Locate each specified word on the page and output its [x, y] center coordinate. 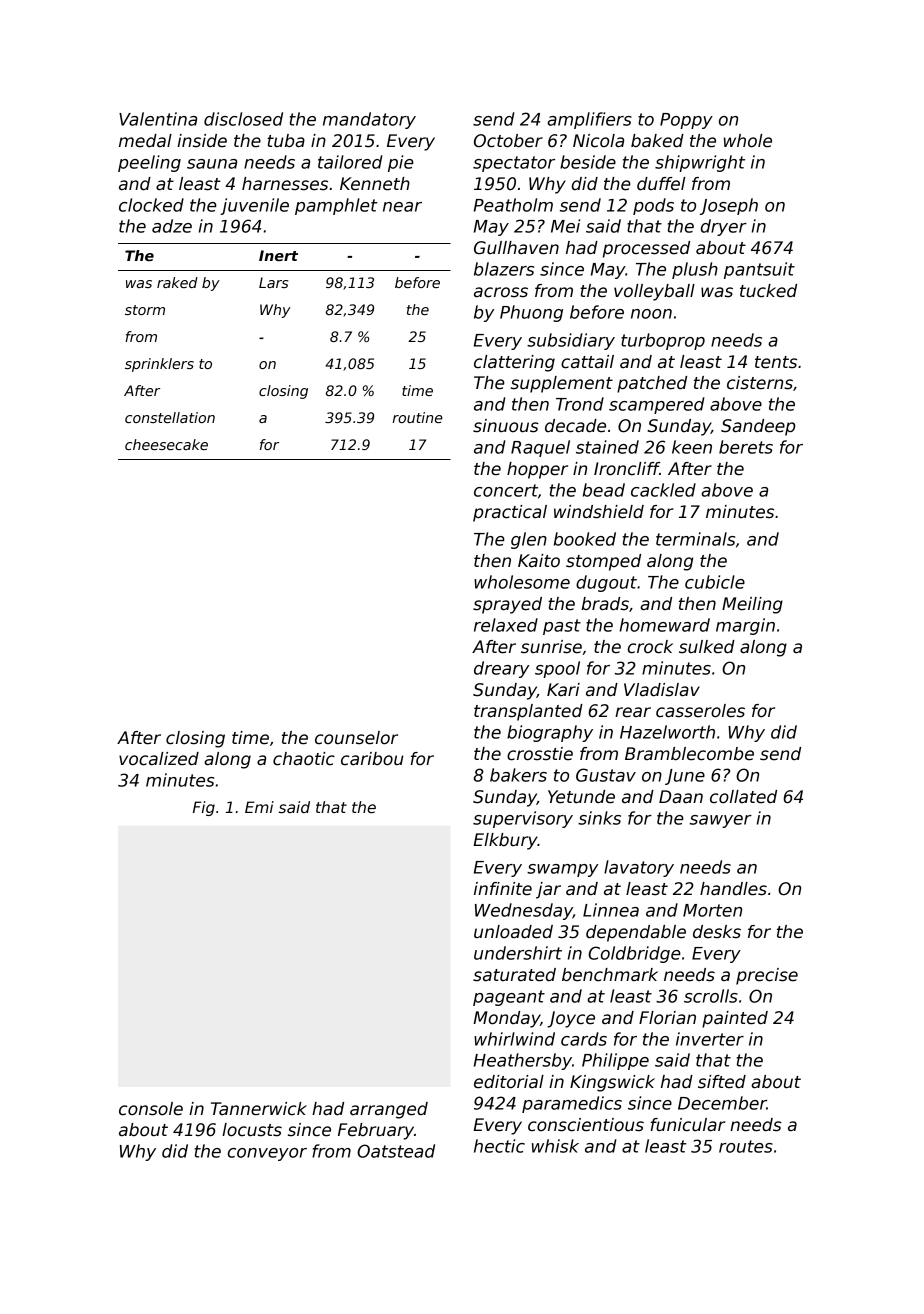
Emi [259, 807]
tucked [768, 291]
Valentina [158, 119]
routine [417, 417]
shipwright [700, 163]
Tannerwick [259, 1109]
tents [776, 362]
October [508, 141]
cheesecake [166, 444]
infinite [503, 889]
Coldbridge [634, 954]
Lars [273, 282]
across [501, 292]
